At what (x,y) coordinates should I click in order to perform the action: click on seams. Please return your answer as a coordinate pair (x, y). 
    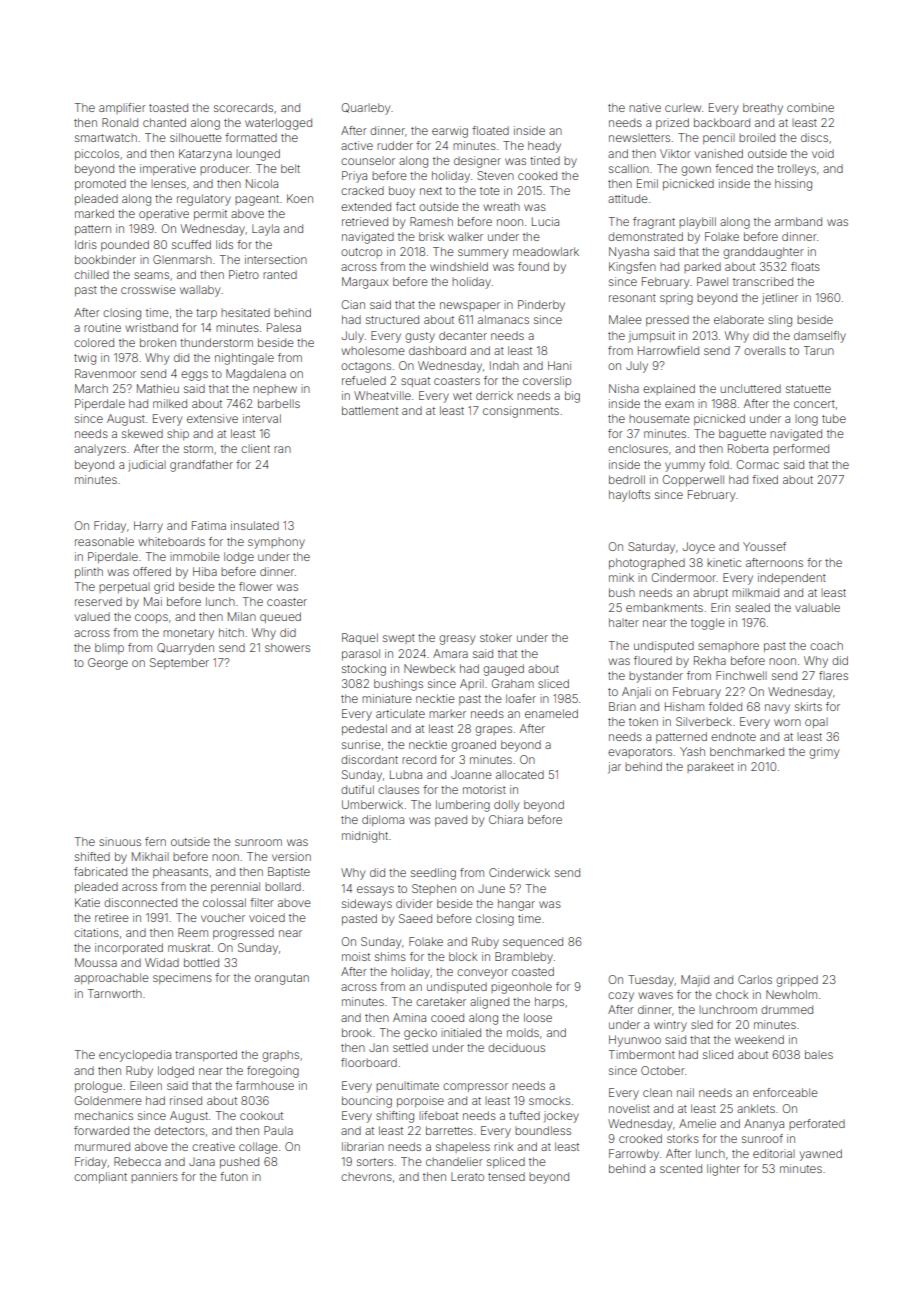
    Looking at the image, I should click on (151, 275).
